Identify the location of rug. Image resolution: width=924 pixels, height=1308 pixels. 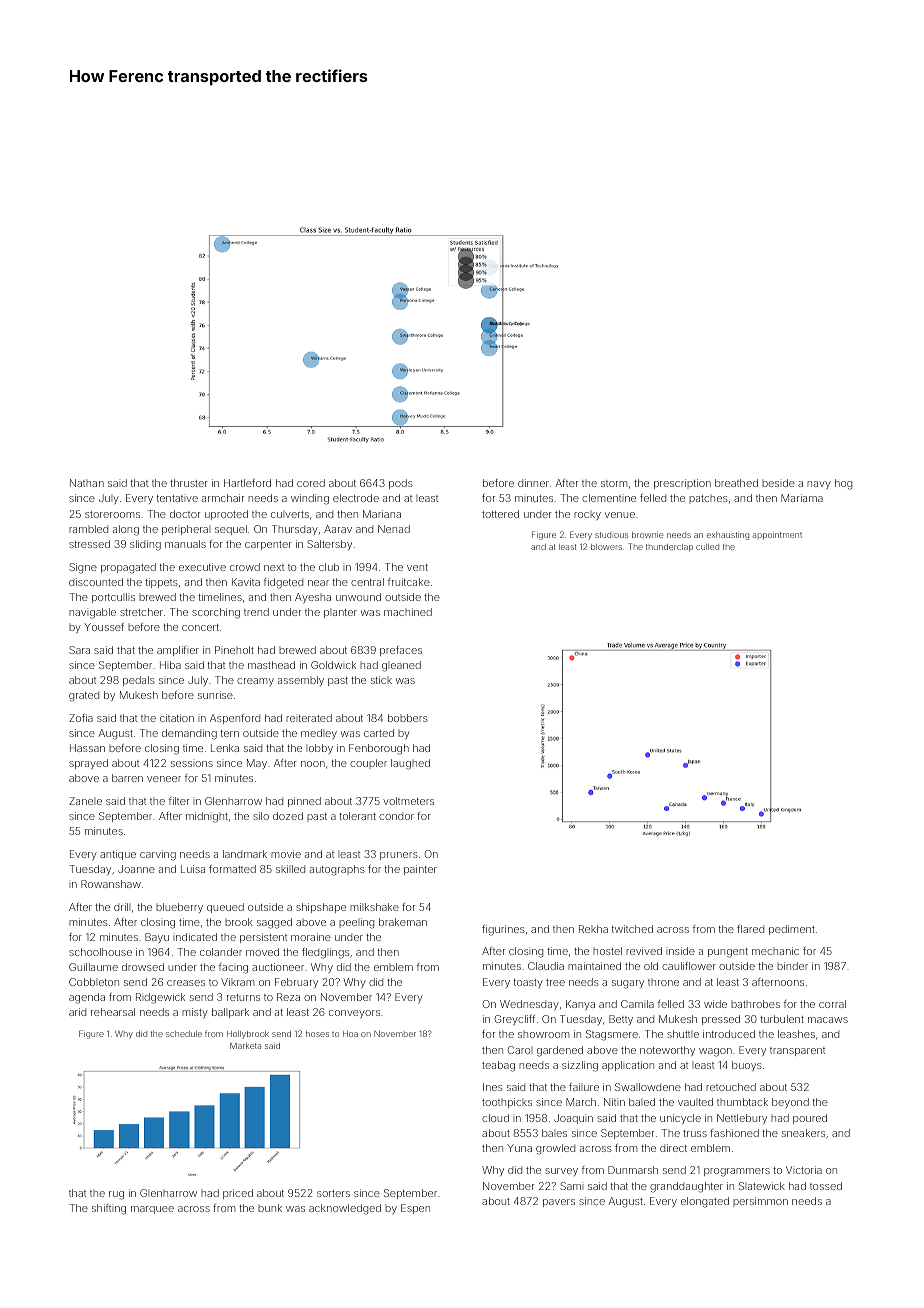
(116, 1195).
